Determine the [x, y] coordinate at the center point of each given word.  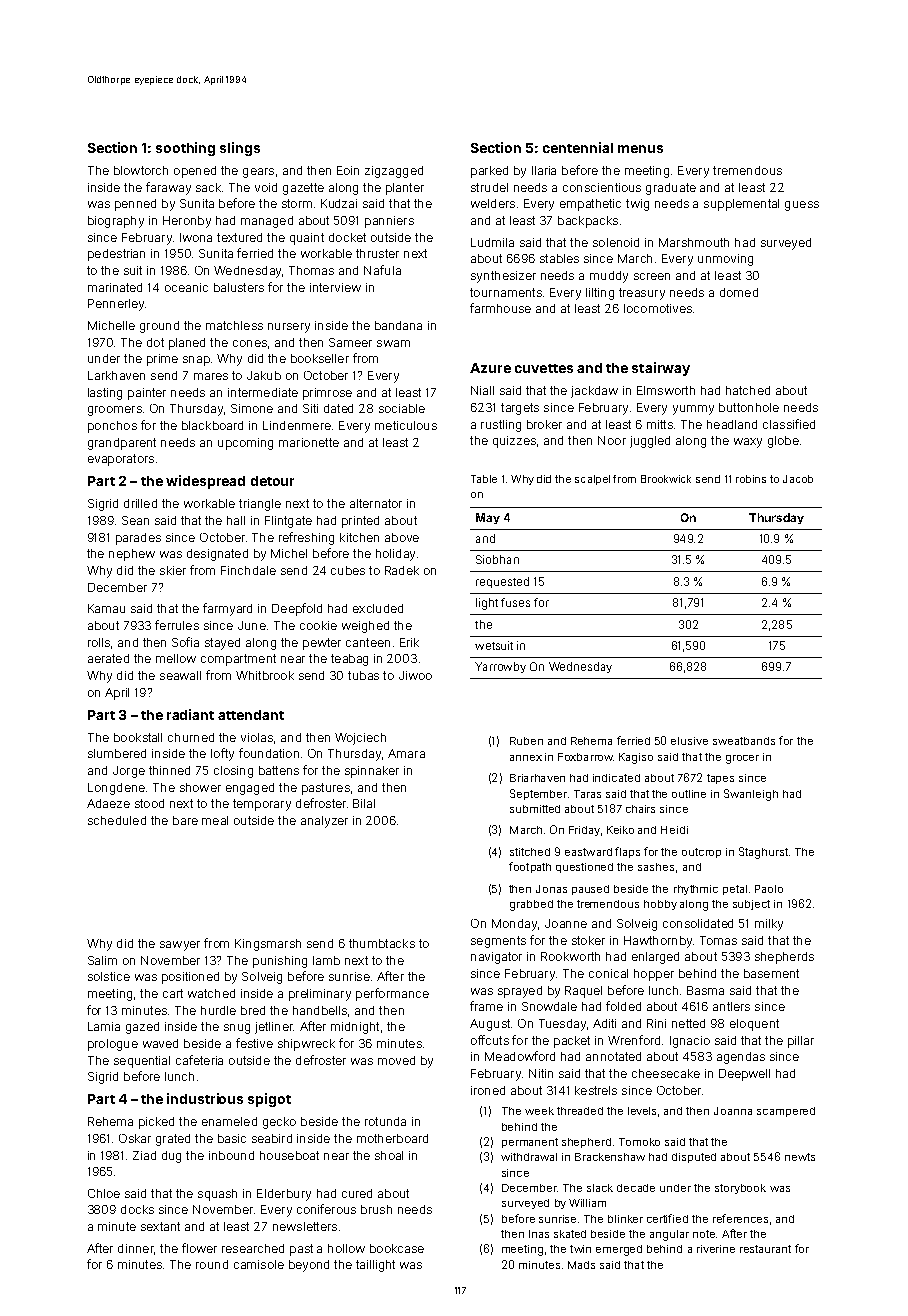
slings [240, 149]
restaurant [765, 1249]
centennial [578, 147]
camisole [259, 1264]
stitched [530, 852]
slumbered [117, 753]
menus [640, 149]
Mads [581, 1265]
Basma [705, 990]
